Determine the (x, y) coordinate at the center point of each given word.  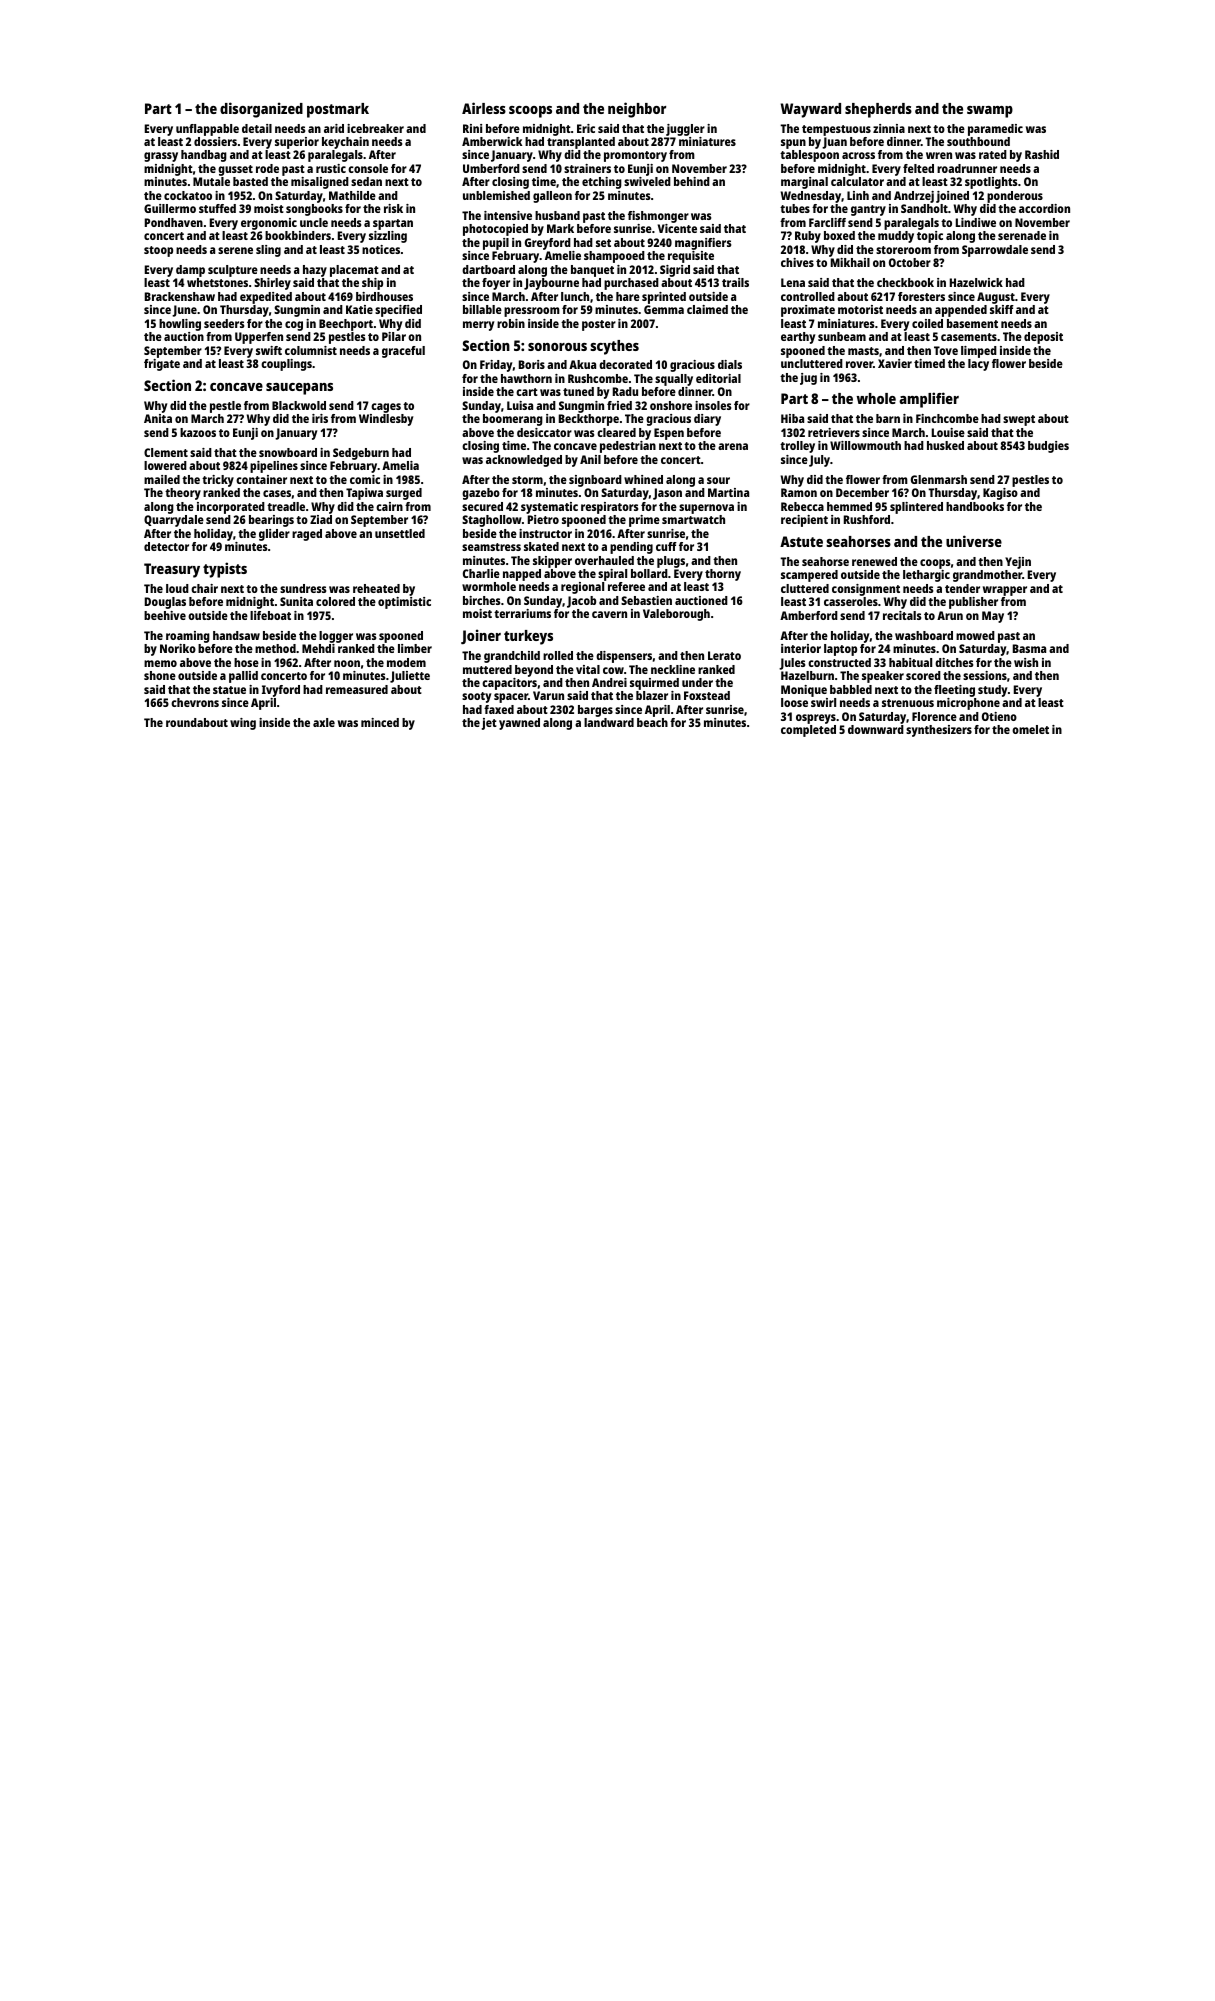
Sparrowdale (995, 251)
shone (160, 675)
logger (336, 637)
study (992, 691)
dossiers (215, 141)
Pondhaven (174, 222)
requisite (691, 257)
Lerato (724, 655)
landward (609, 722)
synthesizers (939, 731)
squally (674, 380)
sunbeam (842, 336)
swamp (990, 112)
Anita (158, 418)
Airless (484, 108)
